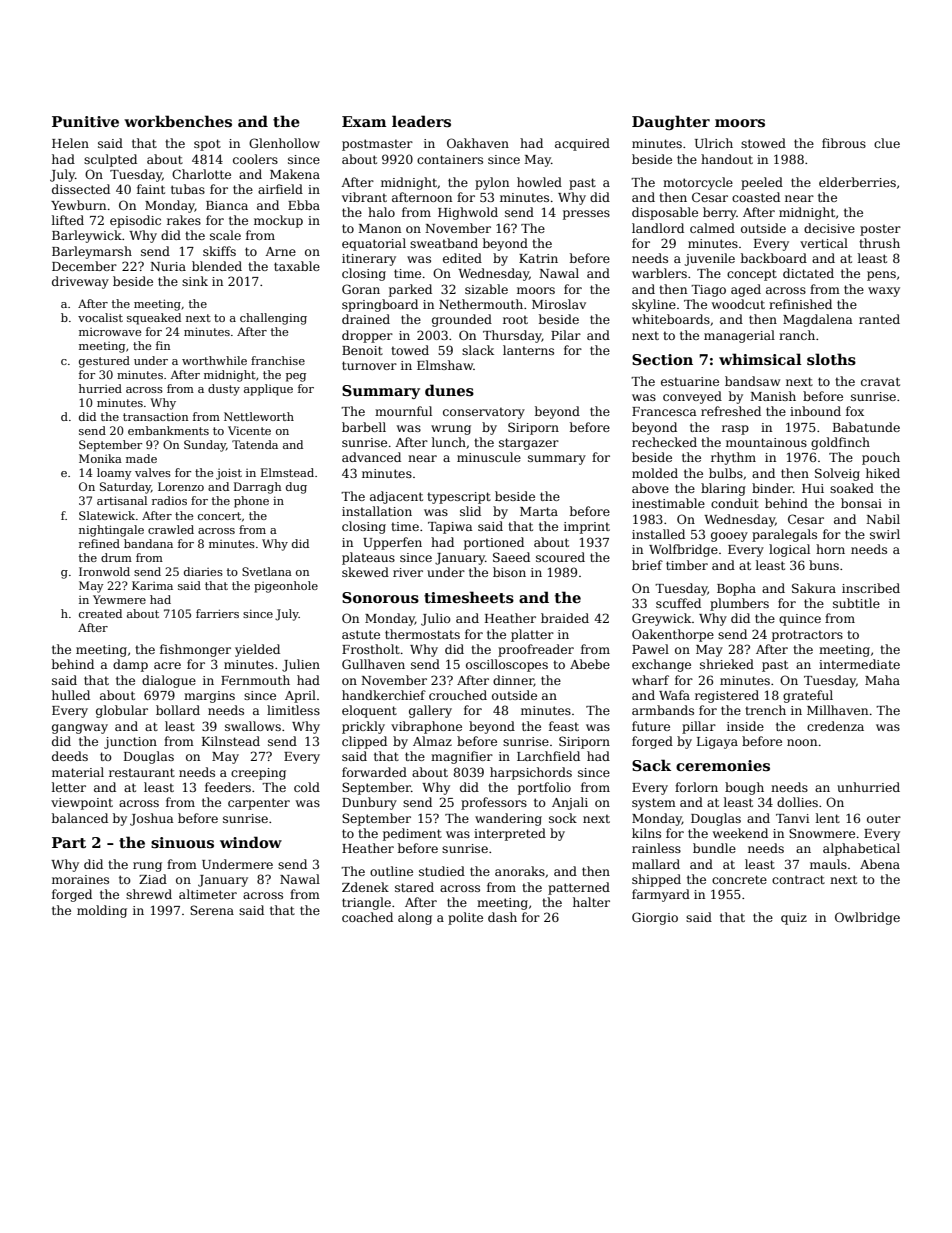  Describe the element at coordinates (249, 430) in the screenshot. I see `Vicente` at that location.
